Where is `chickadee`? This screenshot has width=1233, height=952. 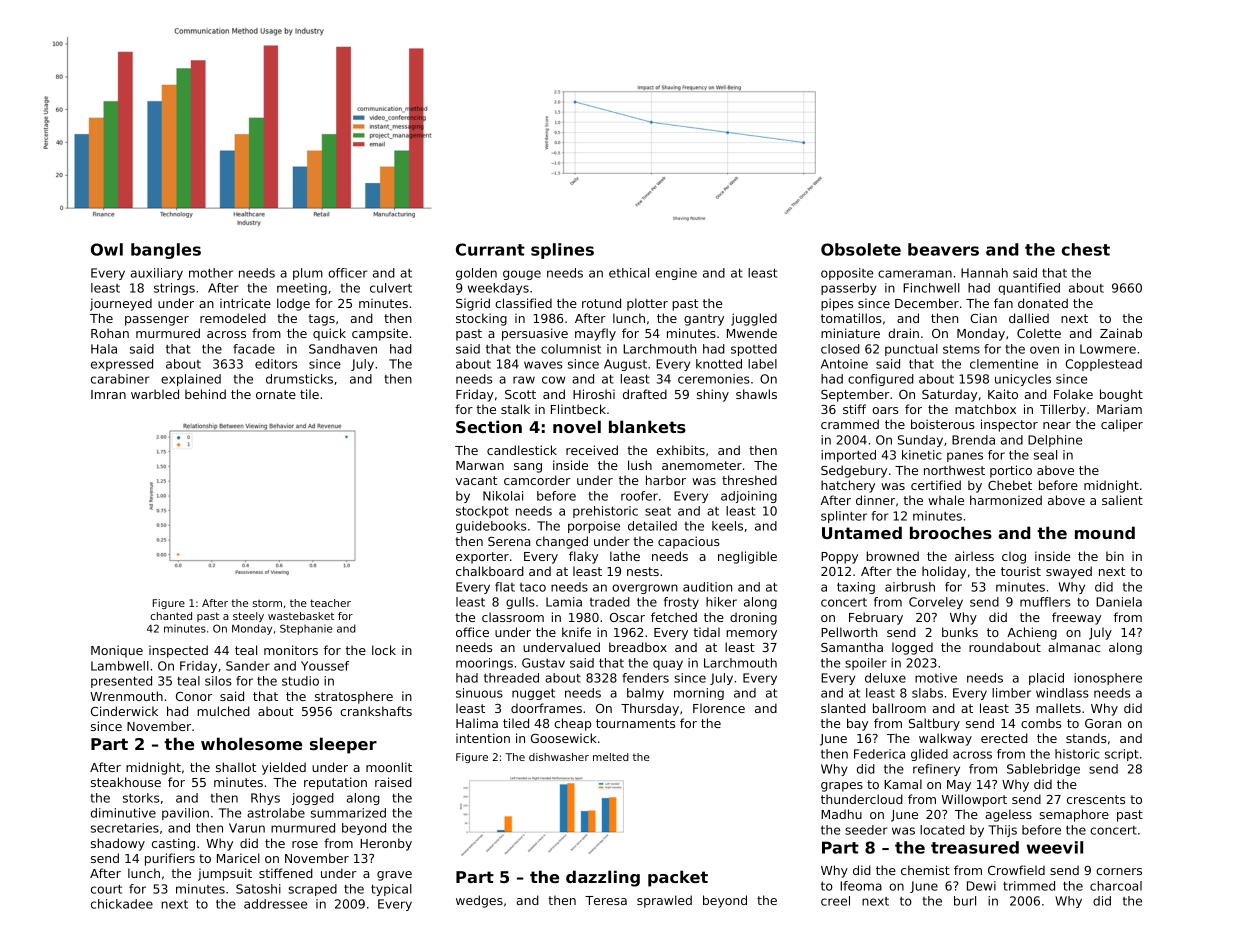
chickadee is located at coordinates (122, 904).
